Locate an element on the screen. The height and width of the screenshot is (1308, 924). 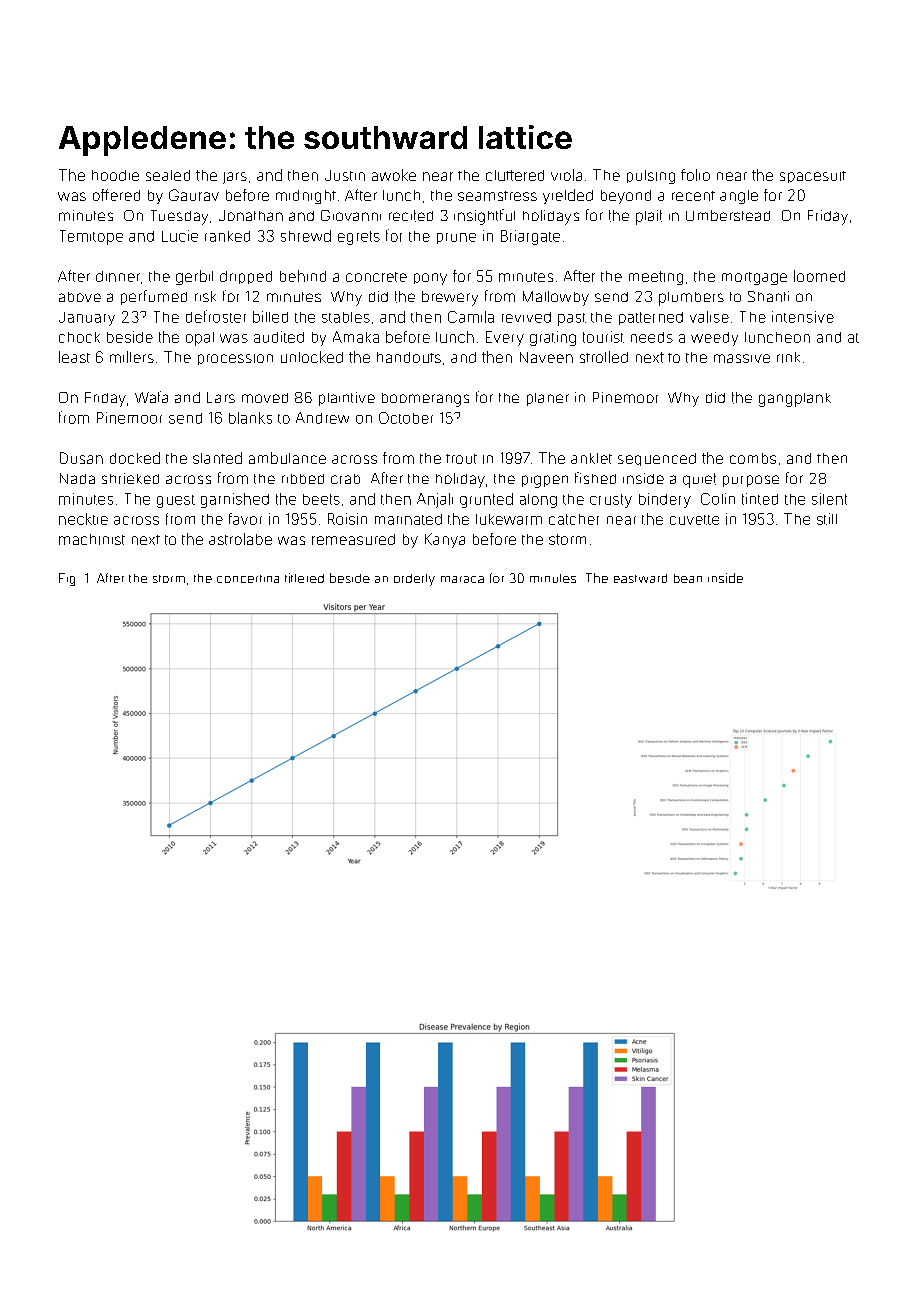
loomed is located at coordinates (819, 276).
